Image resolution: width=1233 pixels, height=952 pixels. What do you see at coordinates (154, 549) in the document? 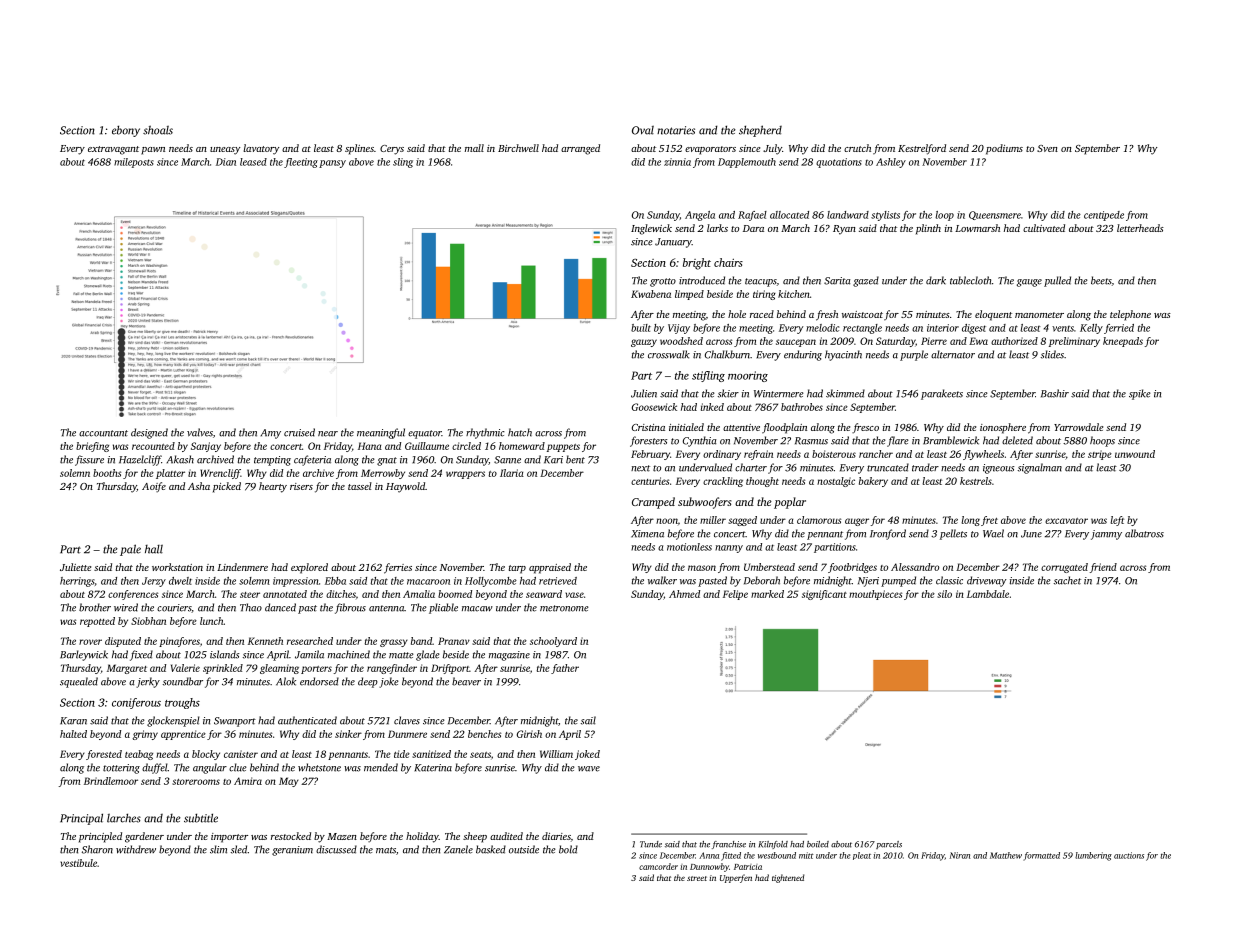
I see `hall` at bounding box center [154, 549].
